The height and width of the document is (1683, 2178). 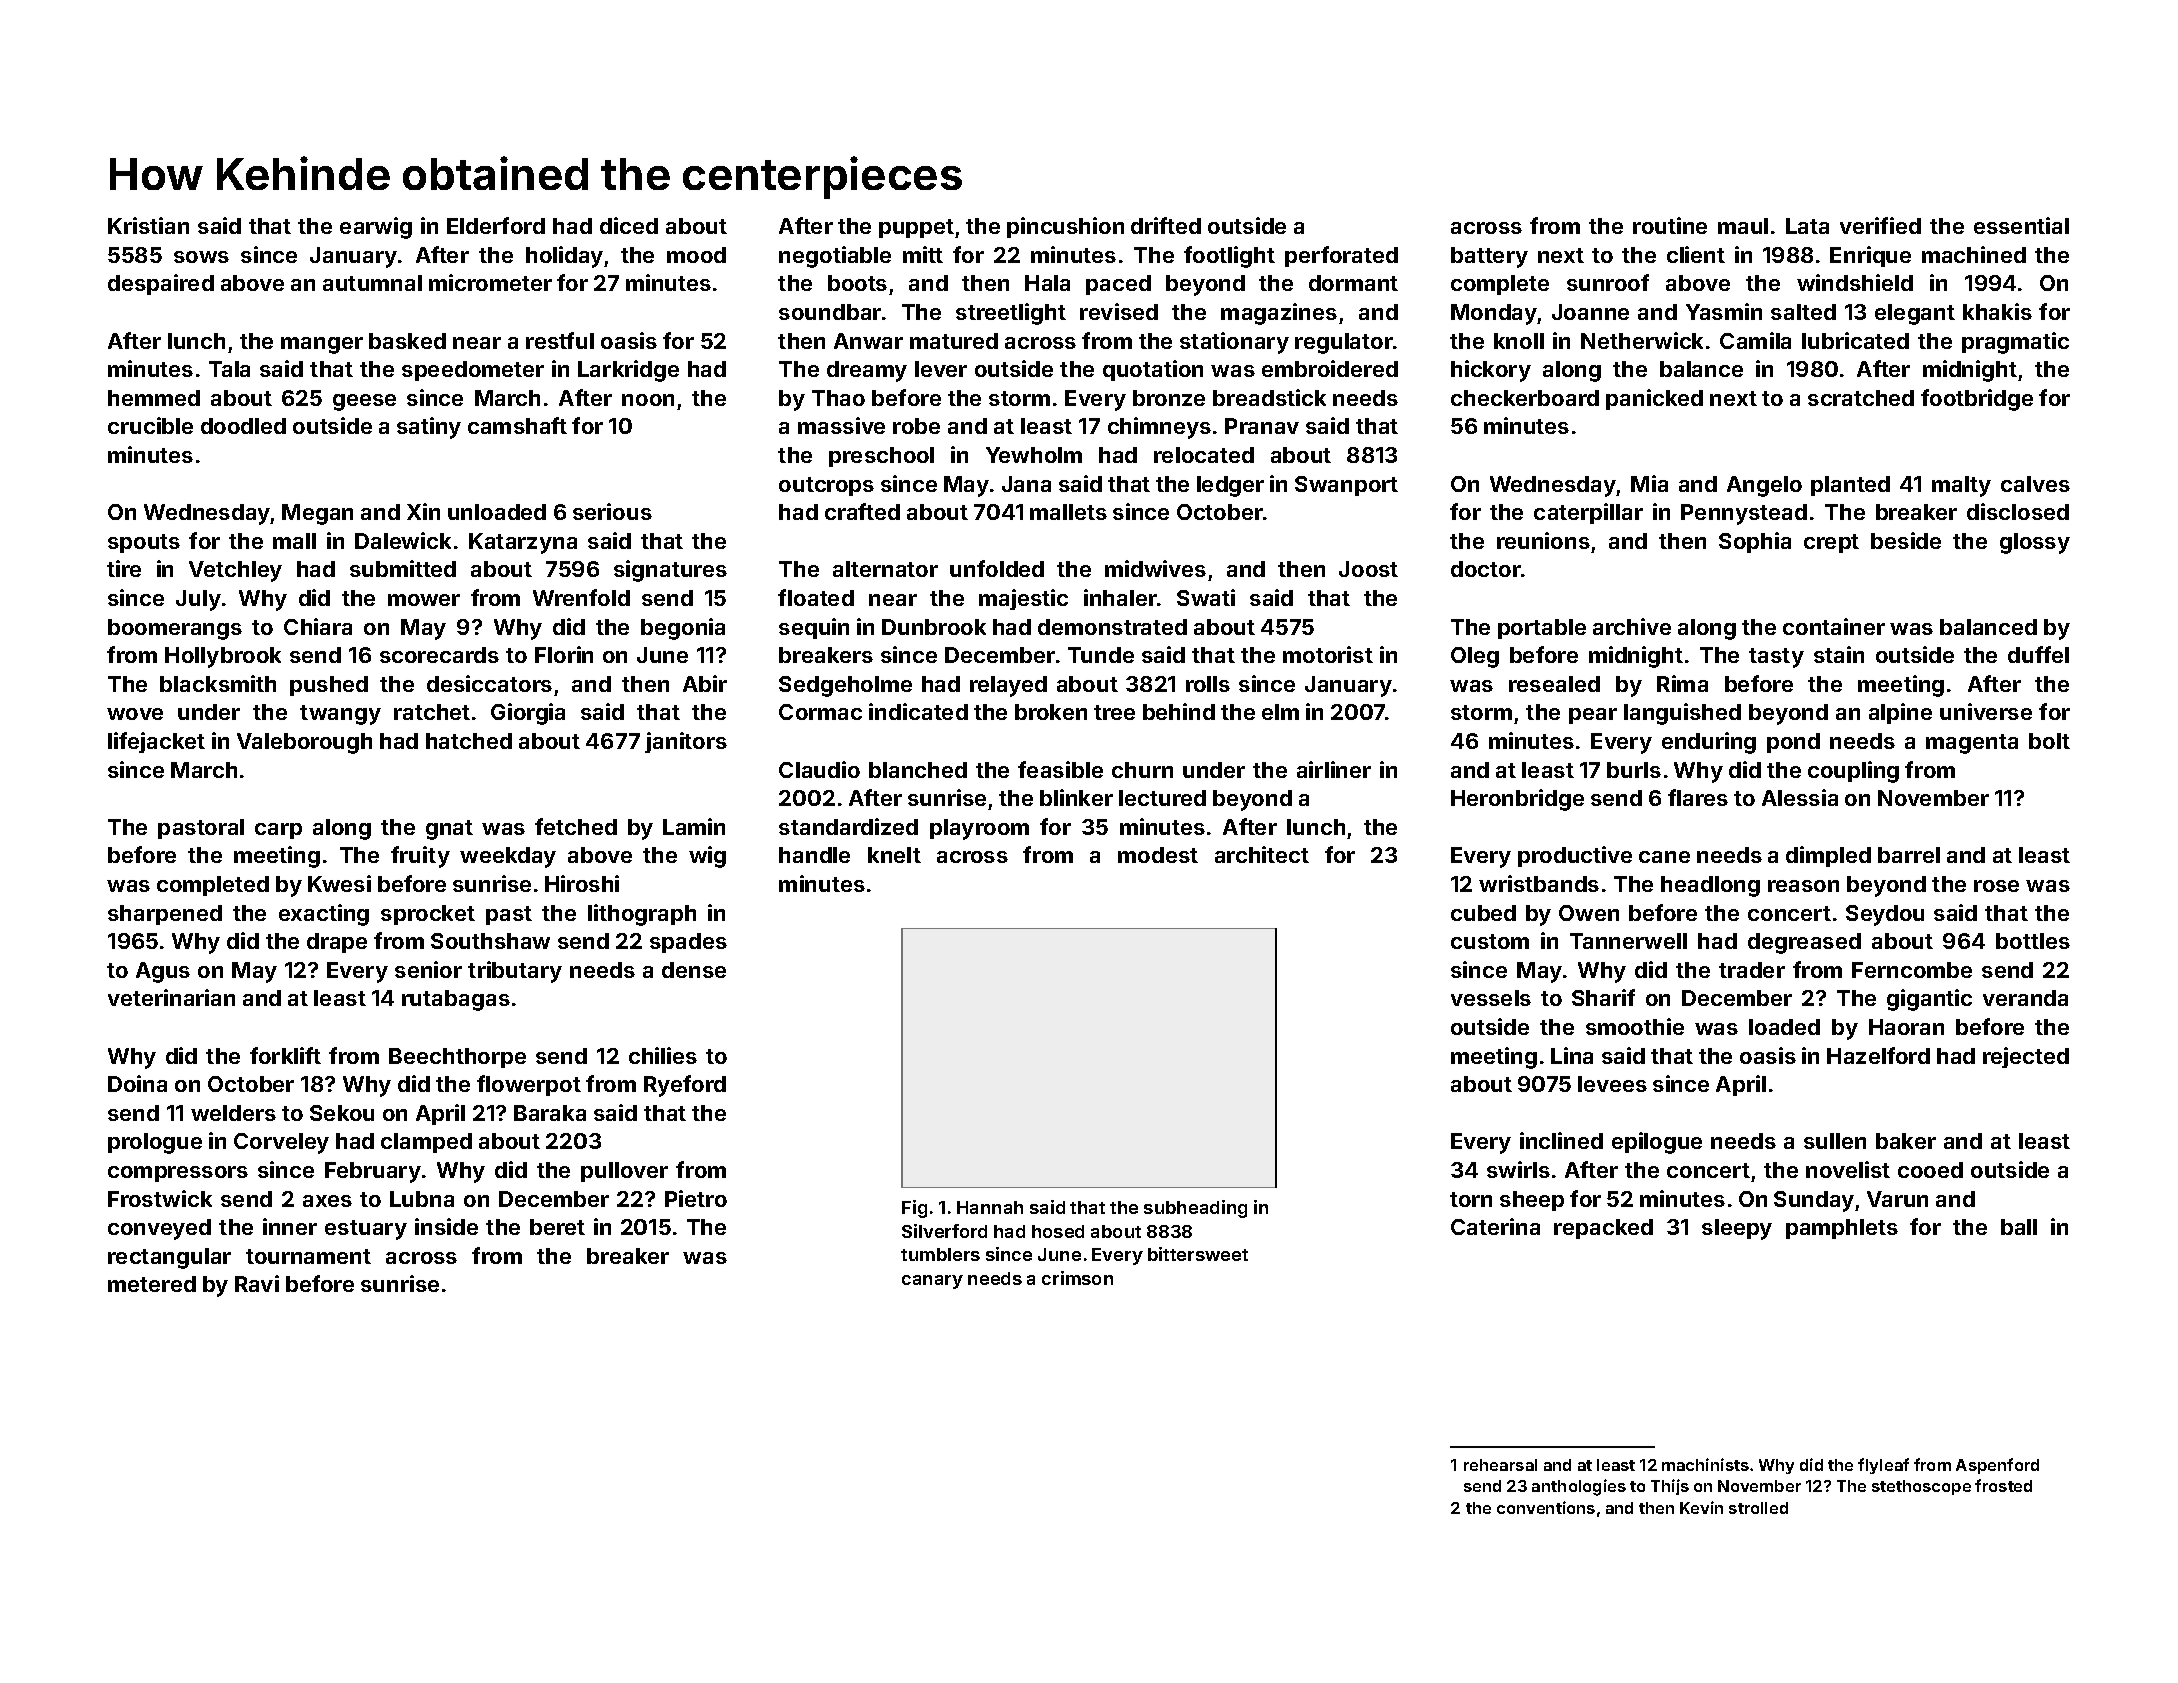 I want to click on blinker, so click(x=1076, y=797).
